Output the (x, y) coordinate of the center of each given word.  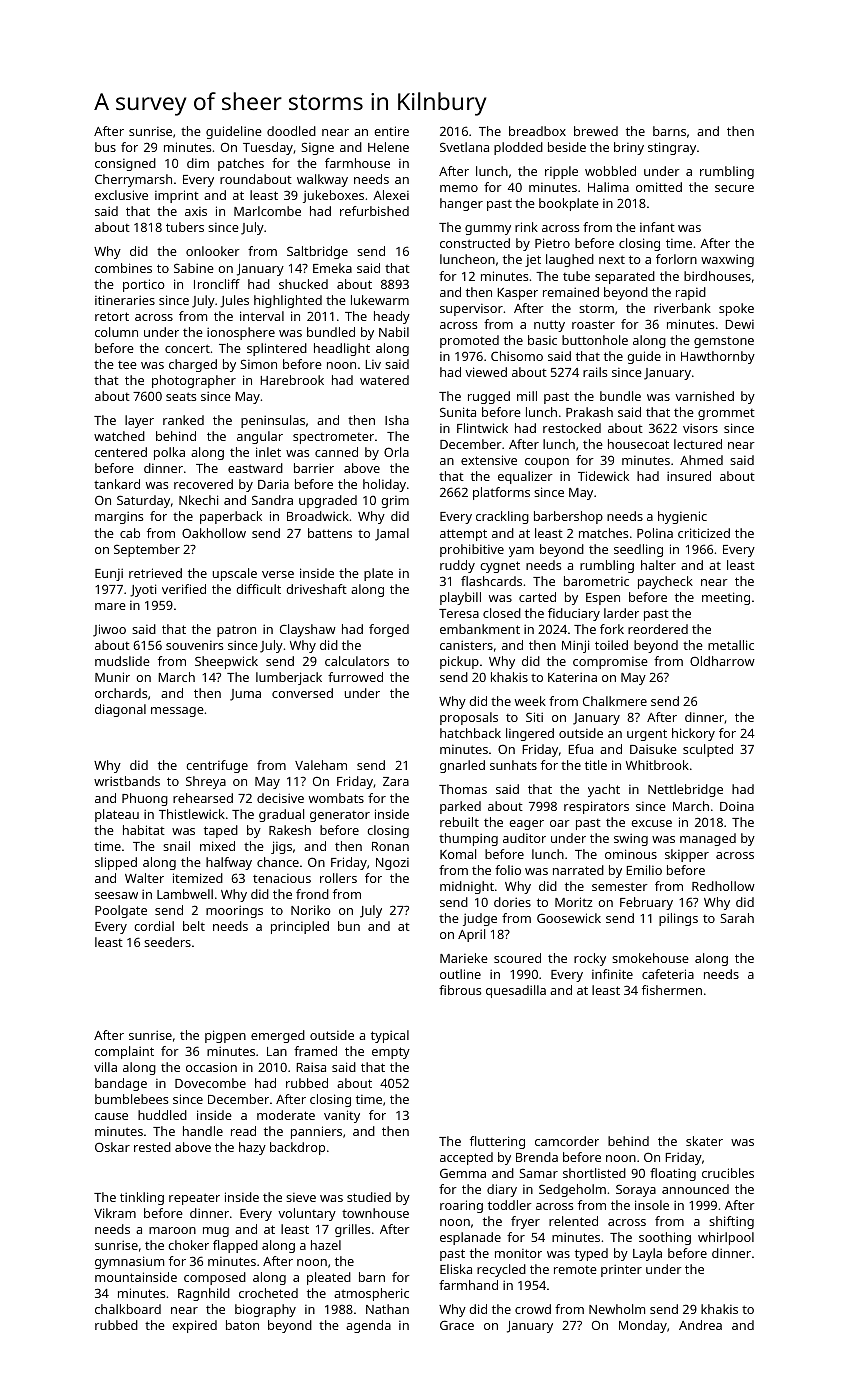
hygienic (682, 517)
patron (236, 631)
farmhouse (357, 163)
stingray (672, 148)
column (116, 332)
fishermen (672, 990)
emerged (278, 1036)
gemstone (724, 342)
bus (105, 147)
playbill (460, 598)
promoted (469, 341)
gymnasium (129, 1262)
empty (391, 1053)
